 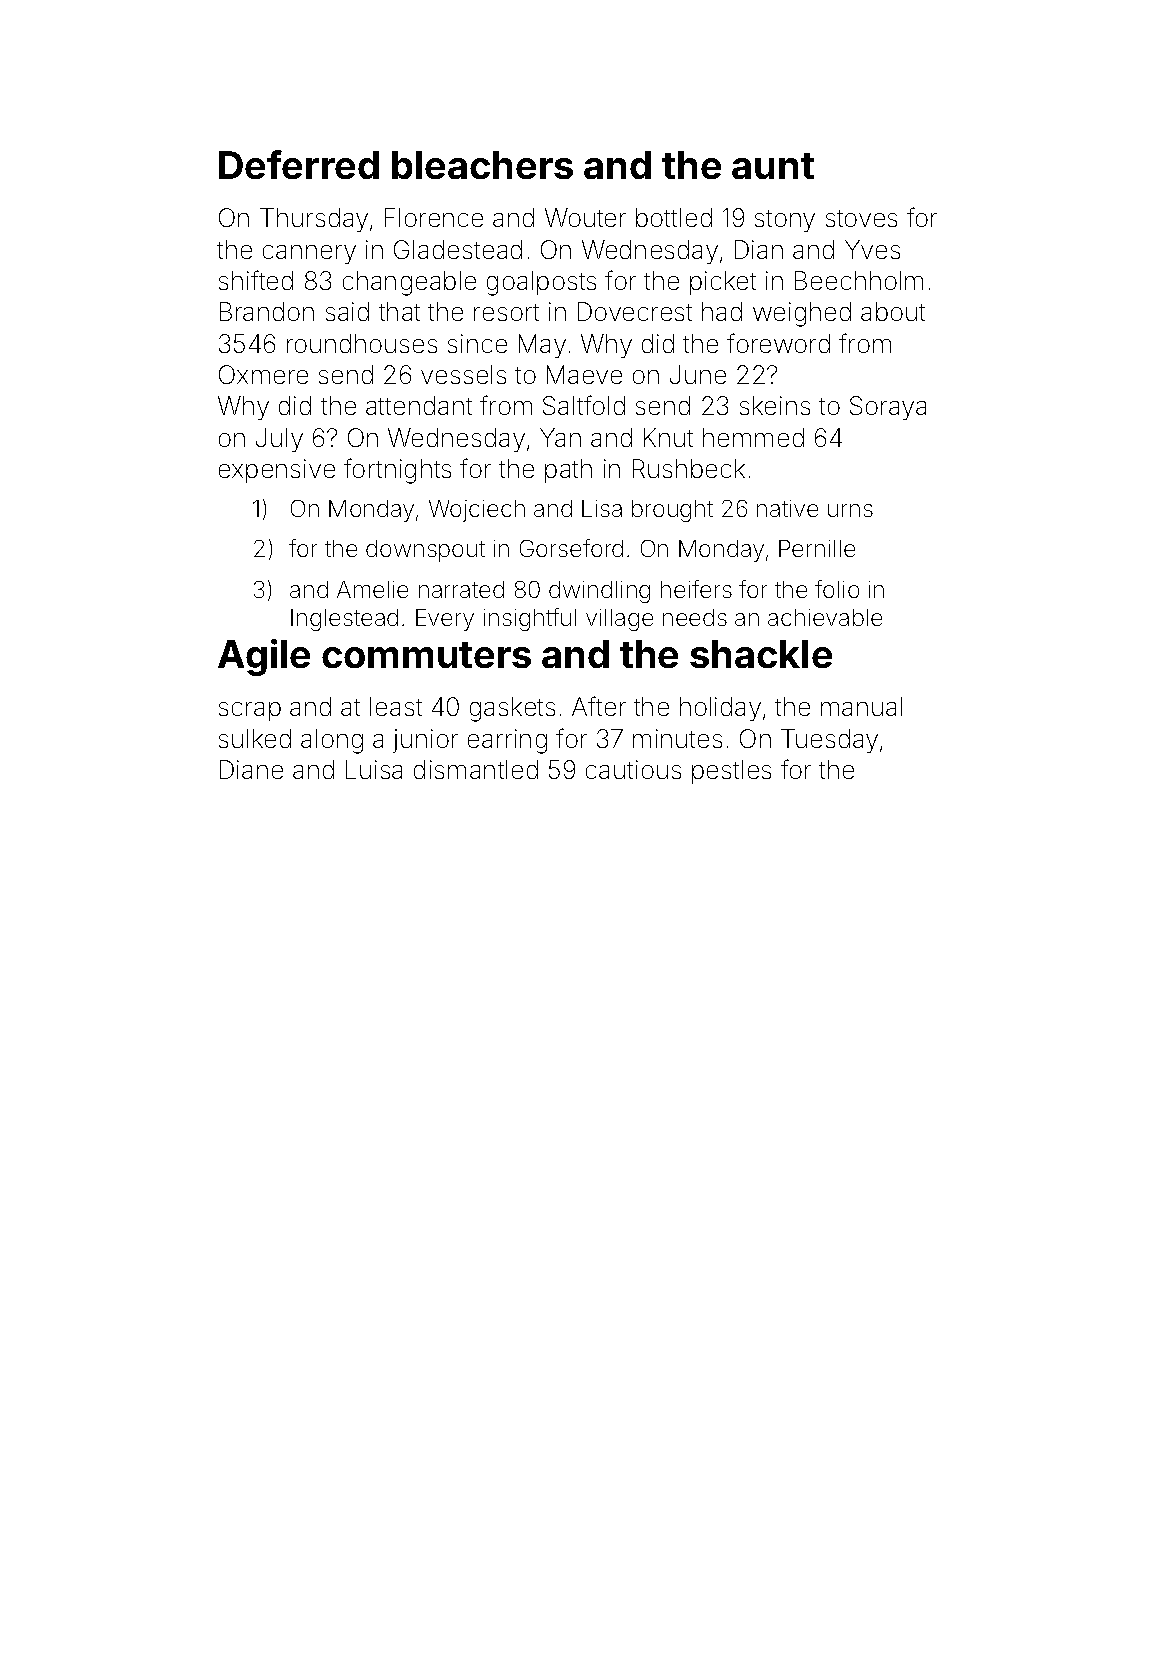 I want to click on scrap, so click(x=250, y=711).
